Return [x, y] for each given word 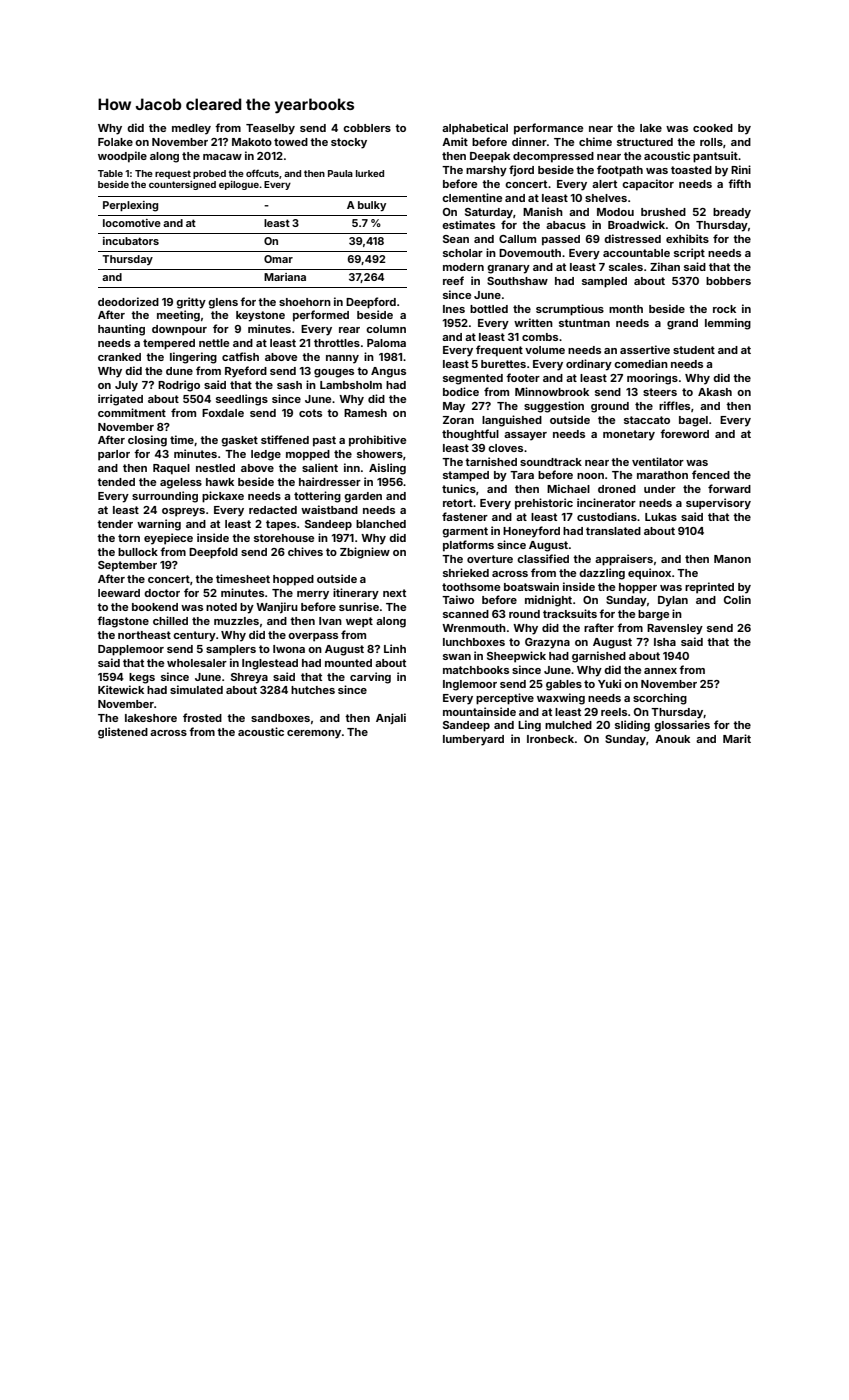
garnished [599, 657]
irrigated [120, 400]
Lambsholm [351, 385]
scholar [463, 253]
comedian [641, 363]
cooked [713, 128]
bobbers [728, 281]
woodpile [122, 157]
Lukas [661, 517]
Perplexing [130, 206]
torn [129, 538]
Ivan [330, 621]
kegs [142, 678]
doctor [162, 593]
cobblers [367, 128]
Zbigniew [365, 553]
